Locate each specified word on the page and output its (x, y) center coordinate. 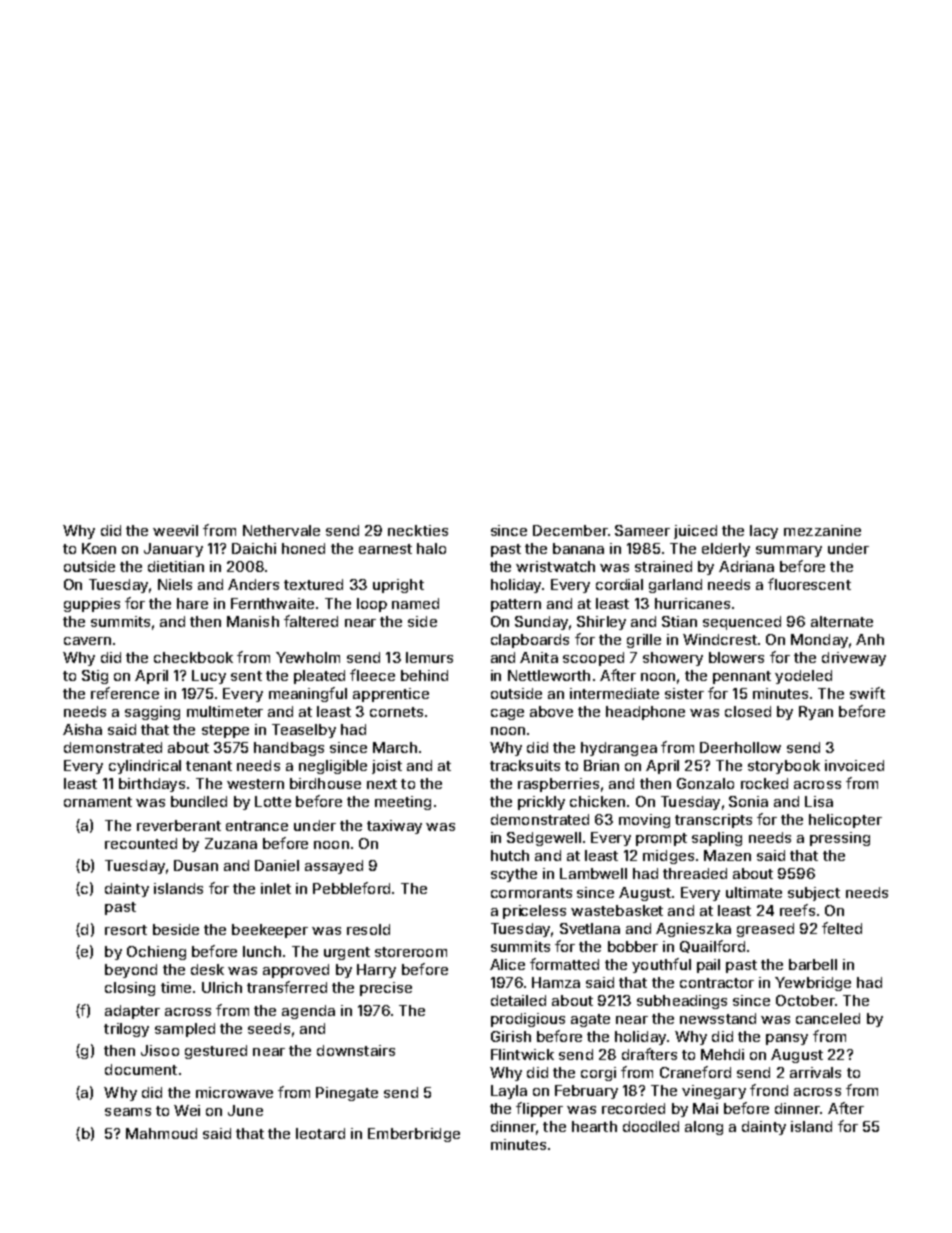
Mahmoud (161, 1133)
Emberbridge (414, 1135)
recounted (141, 843)
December (570, 530)
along (704, 1128)
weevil (175, 530)
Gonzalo (705, 783)
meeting (403, 803)
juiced (695, 532)
